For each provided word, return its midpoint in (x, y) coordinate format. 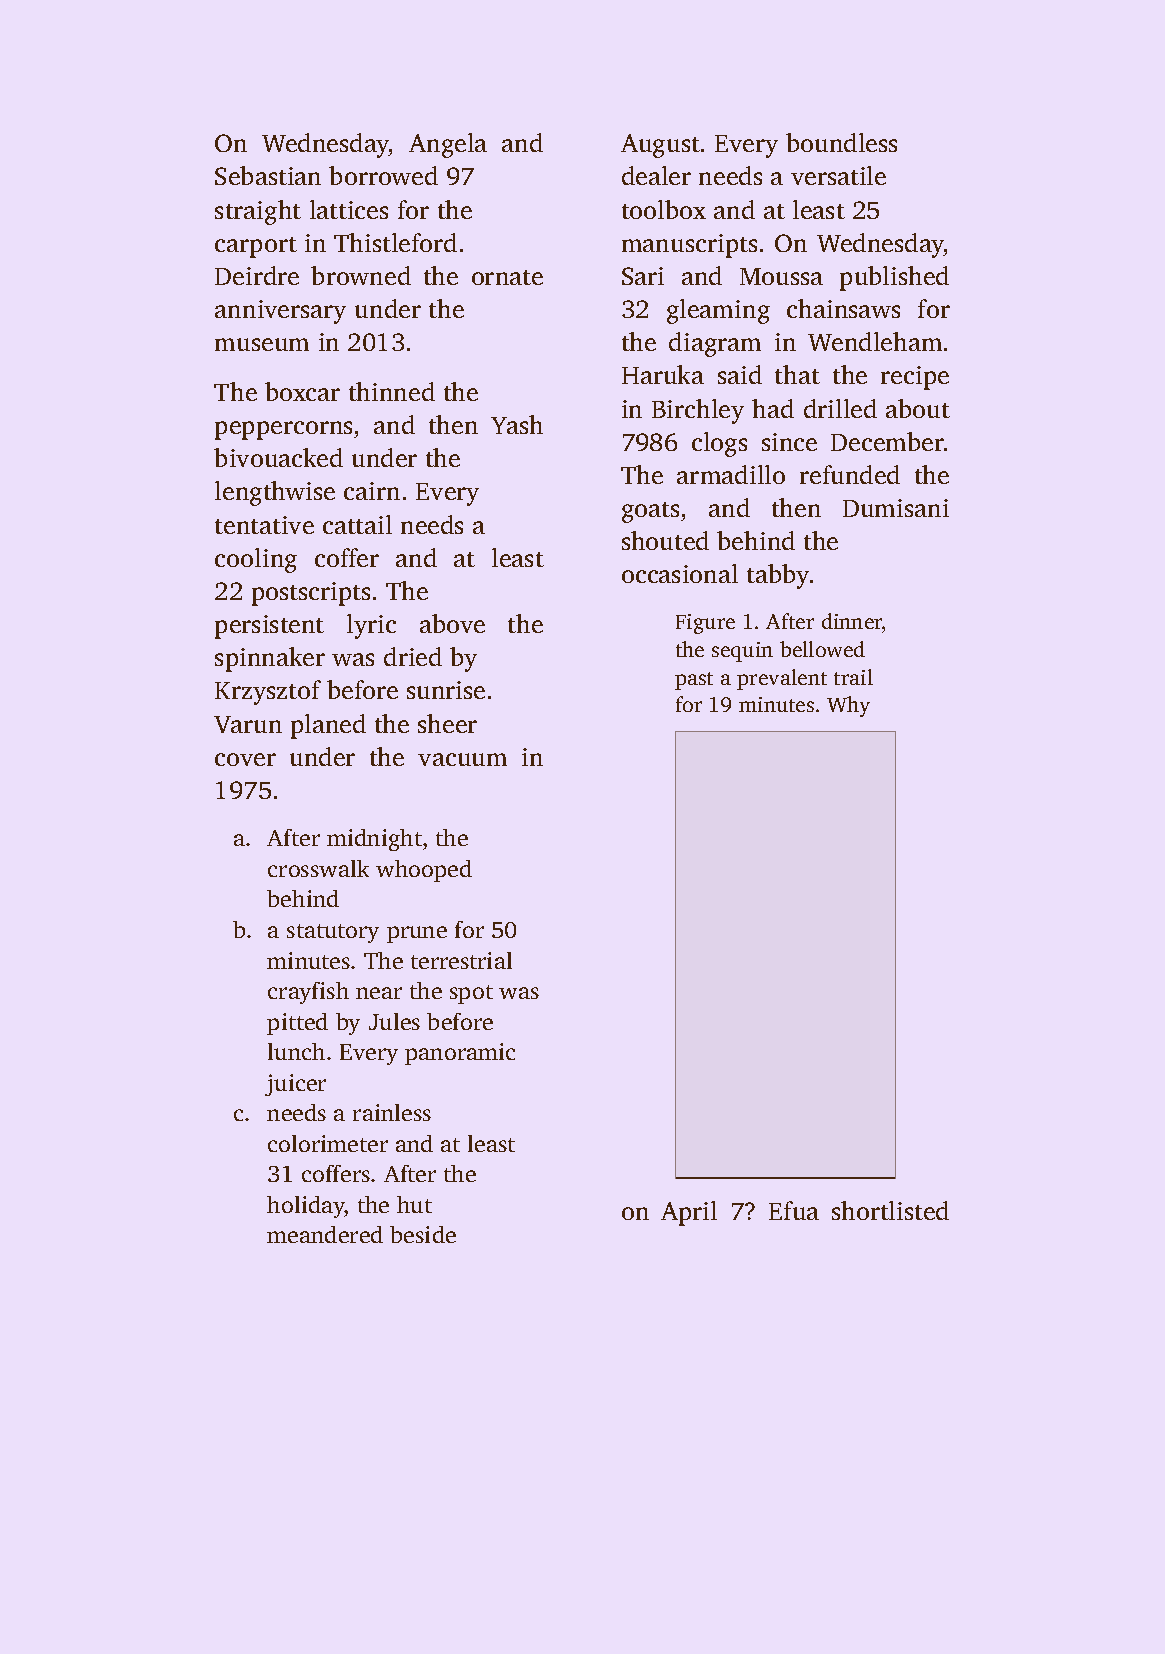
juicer (295, 1085)
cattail (357, 524)
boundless (841, 142)
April (689, 1213)
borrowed (383, 175)
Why (848, 706)
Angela (448, 145)
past (694, 681)
